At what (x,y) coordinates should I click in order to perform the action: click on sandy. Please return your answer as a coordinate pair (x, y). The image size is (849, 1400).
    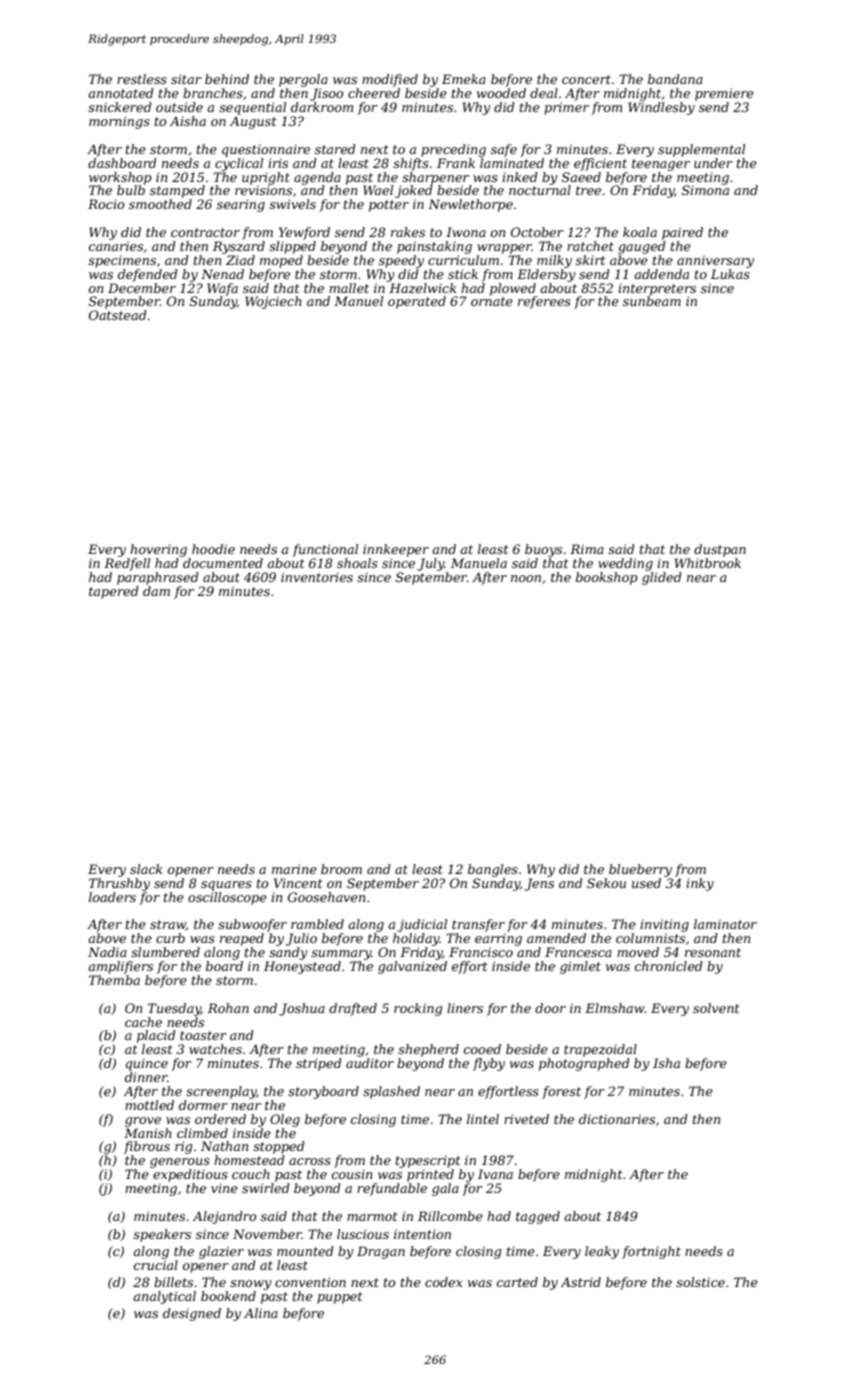
    Looking at the image, I should click on (288, 953).
